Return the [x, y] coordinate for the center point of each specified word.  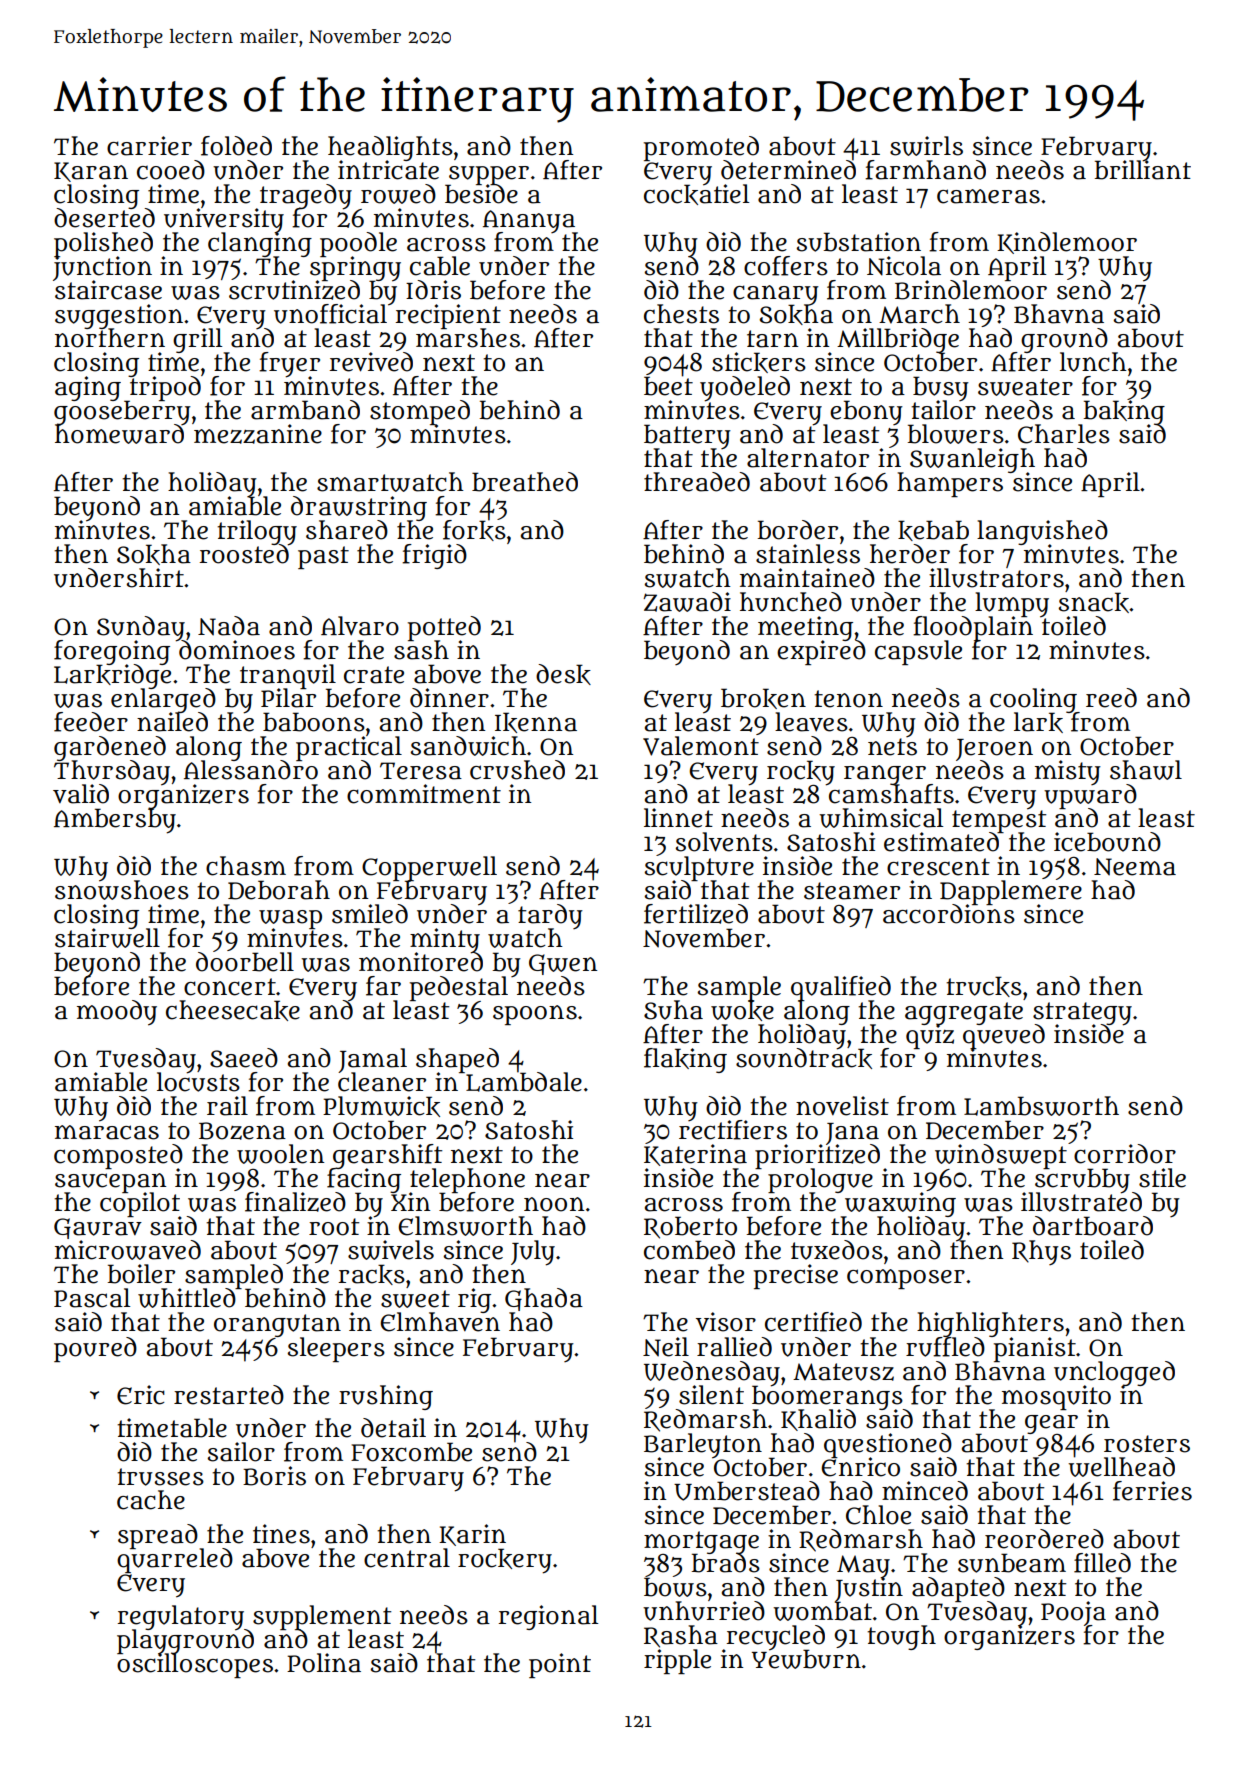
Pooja [1073, 1613]
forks [474, 530]
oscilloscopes [195, 1666]
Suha [673, 1010]
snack [1093, 603]
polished [103, 244]
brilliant [1142, 170]
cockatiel [696, 195]
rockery [505, 1561]
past [323, 557]
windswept [1001, 1156]
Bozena [242, 1131]
